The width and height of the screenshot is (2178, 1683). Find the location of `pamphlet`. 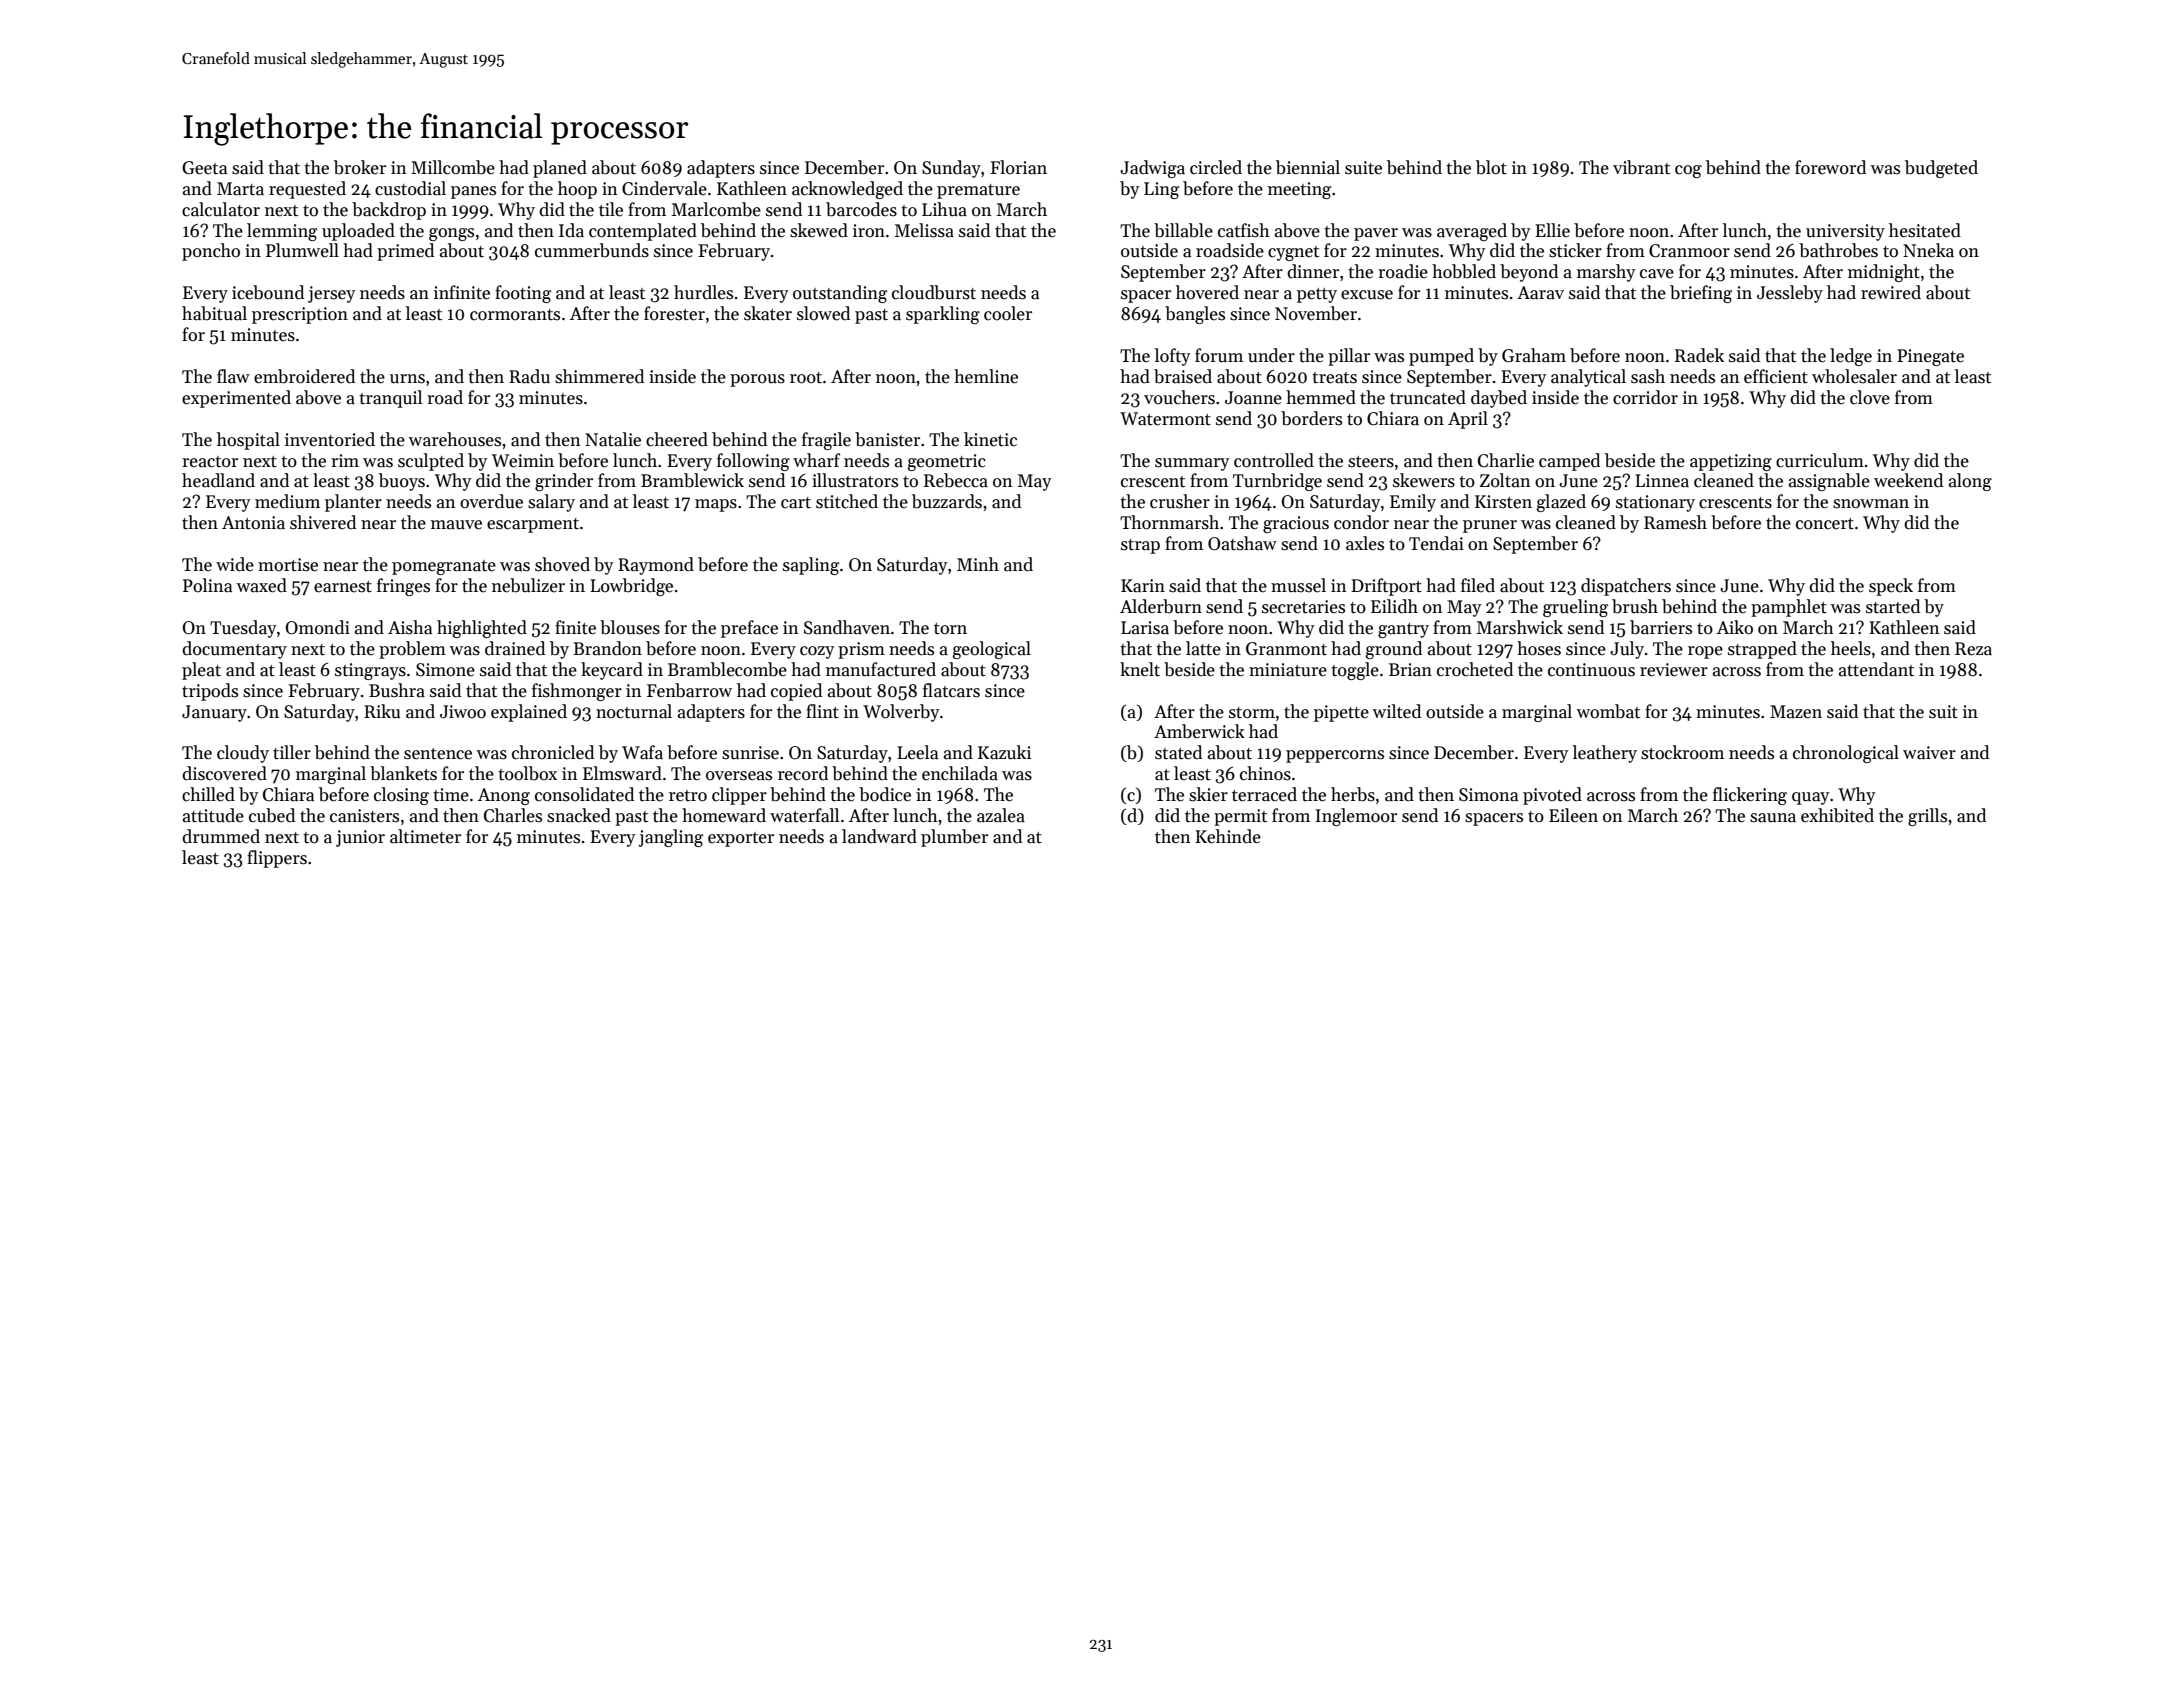

pamphlet is located at coordinates (1789, 608).
